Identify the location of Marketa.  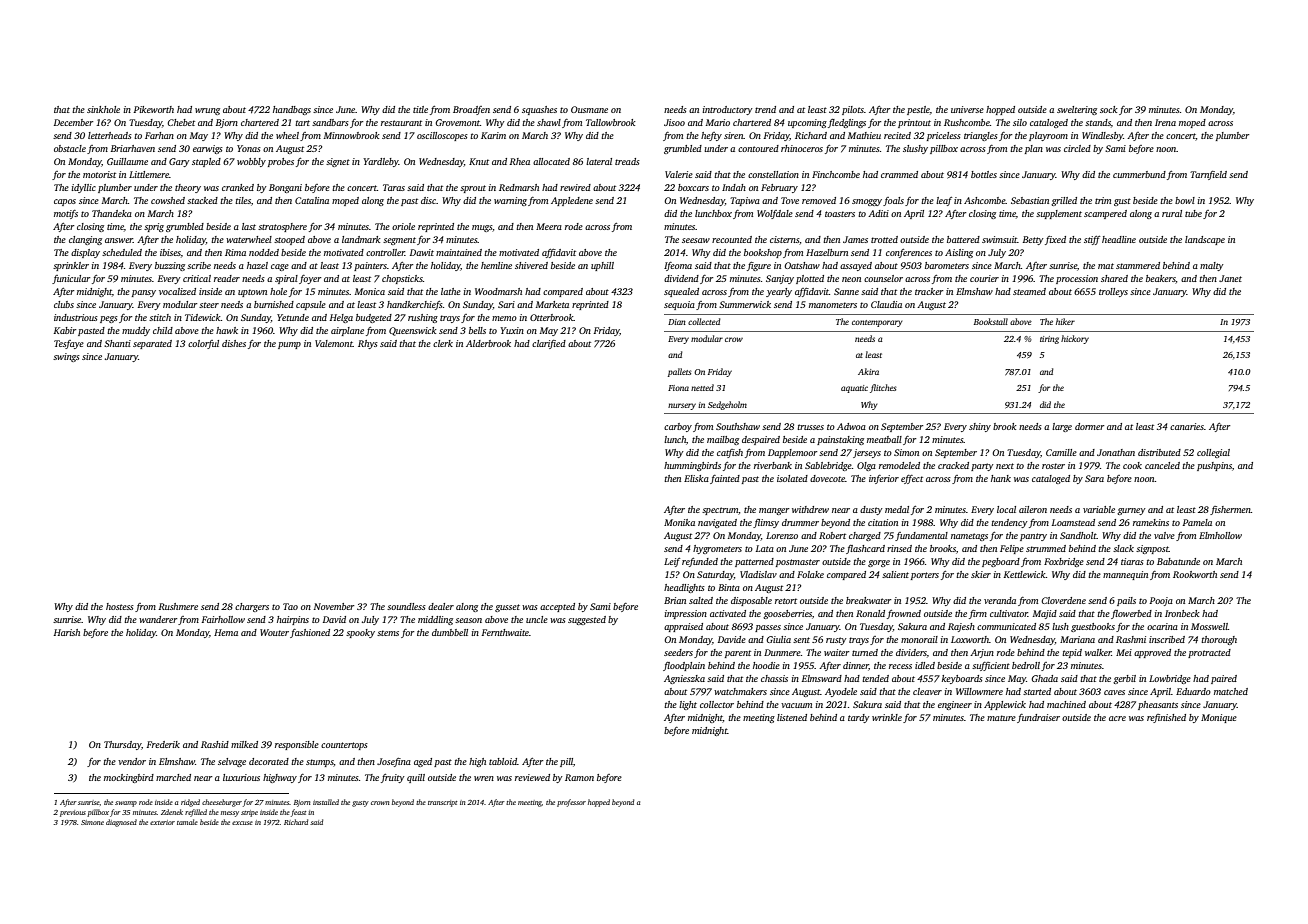
(552, 304).
